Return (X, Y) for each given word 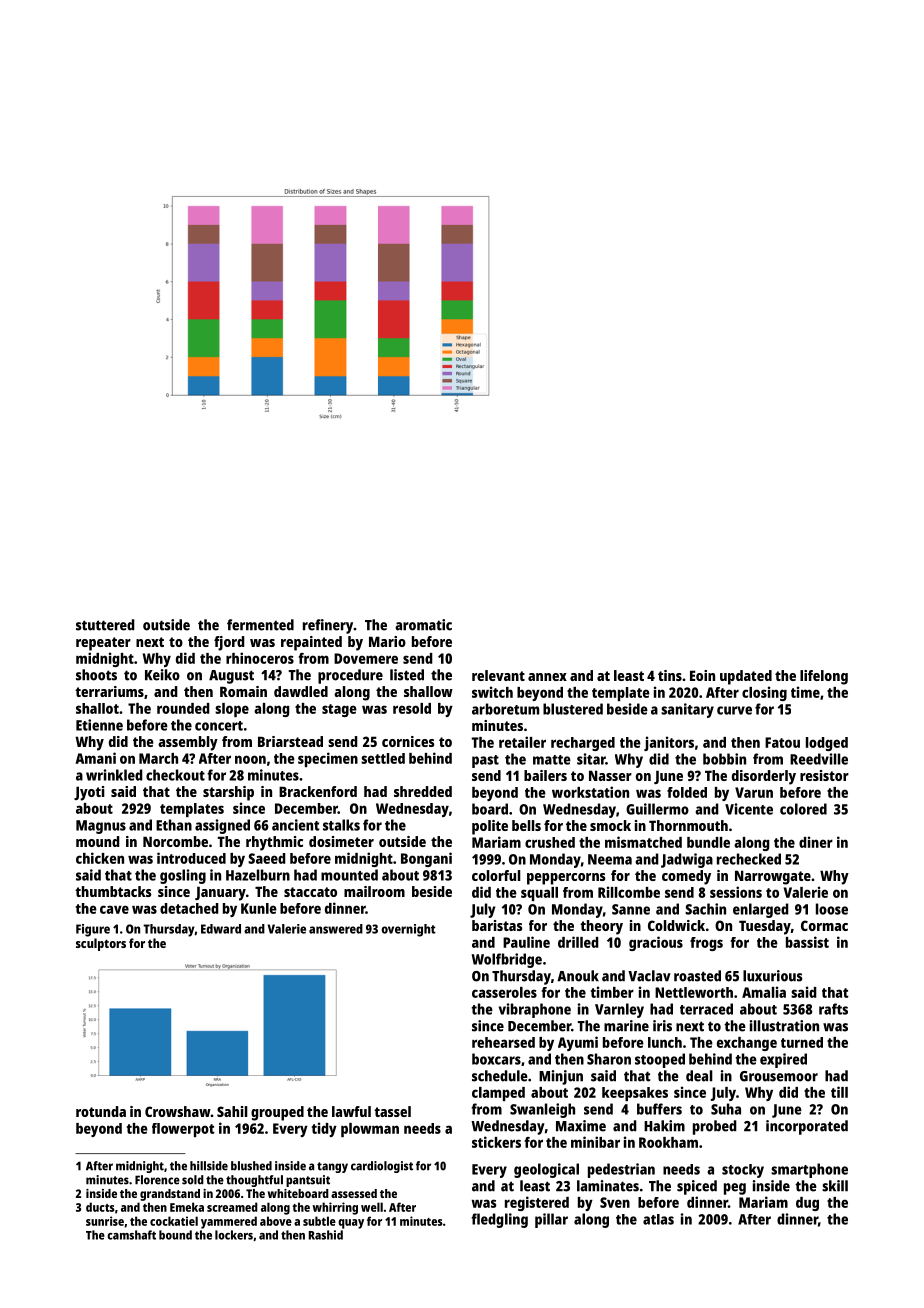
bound (175, 1235)
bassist (807, 942)
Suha (726, 1109)
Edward (221, 929)
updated (746, 677)
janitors (669, 743)
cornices (408, 741)
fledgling (499, 1220)
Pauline (526, 942)
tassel (392, 1111)
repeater (103, 644)
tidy (324, 1129)
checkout (175, 775)
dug (807, 1204)
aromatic (423, 625)
